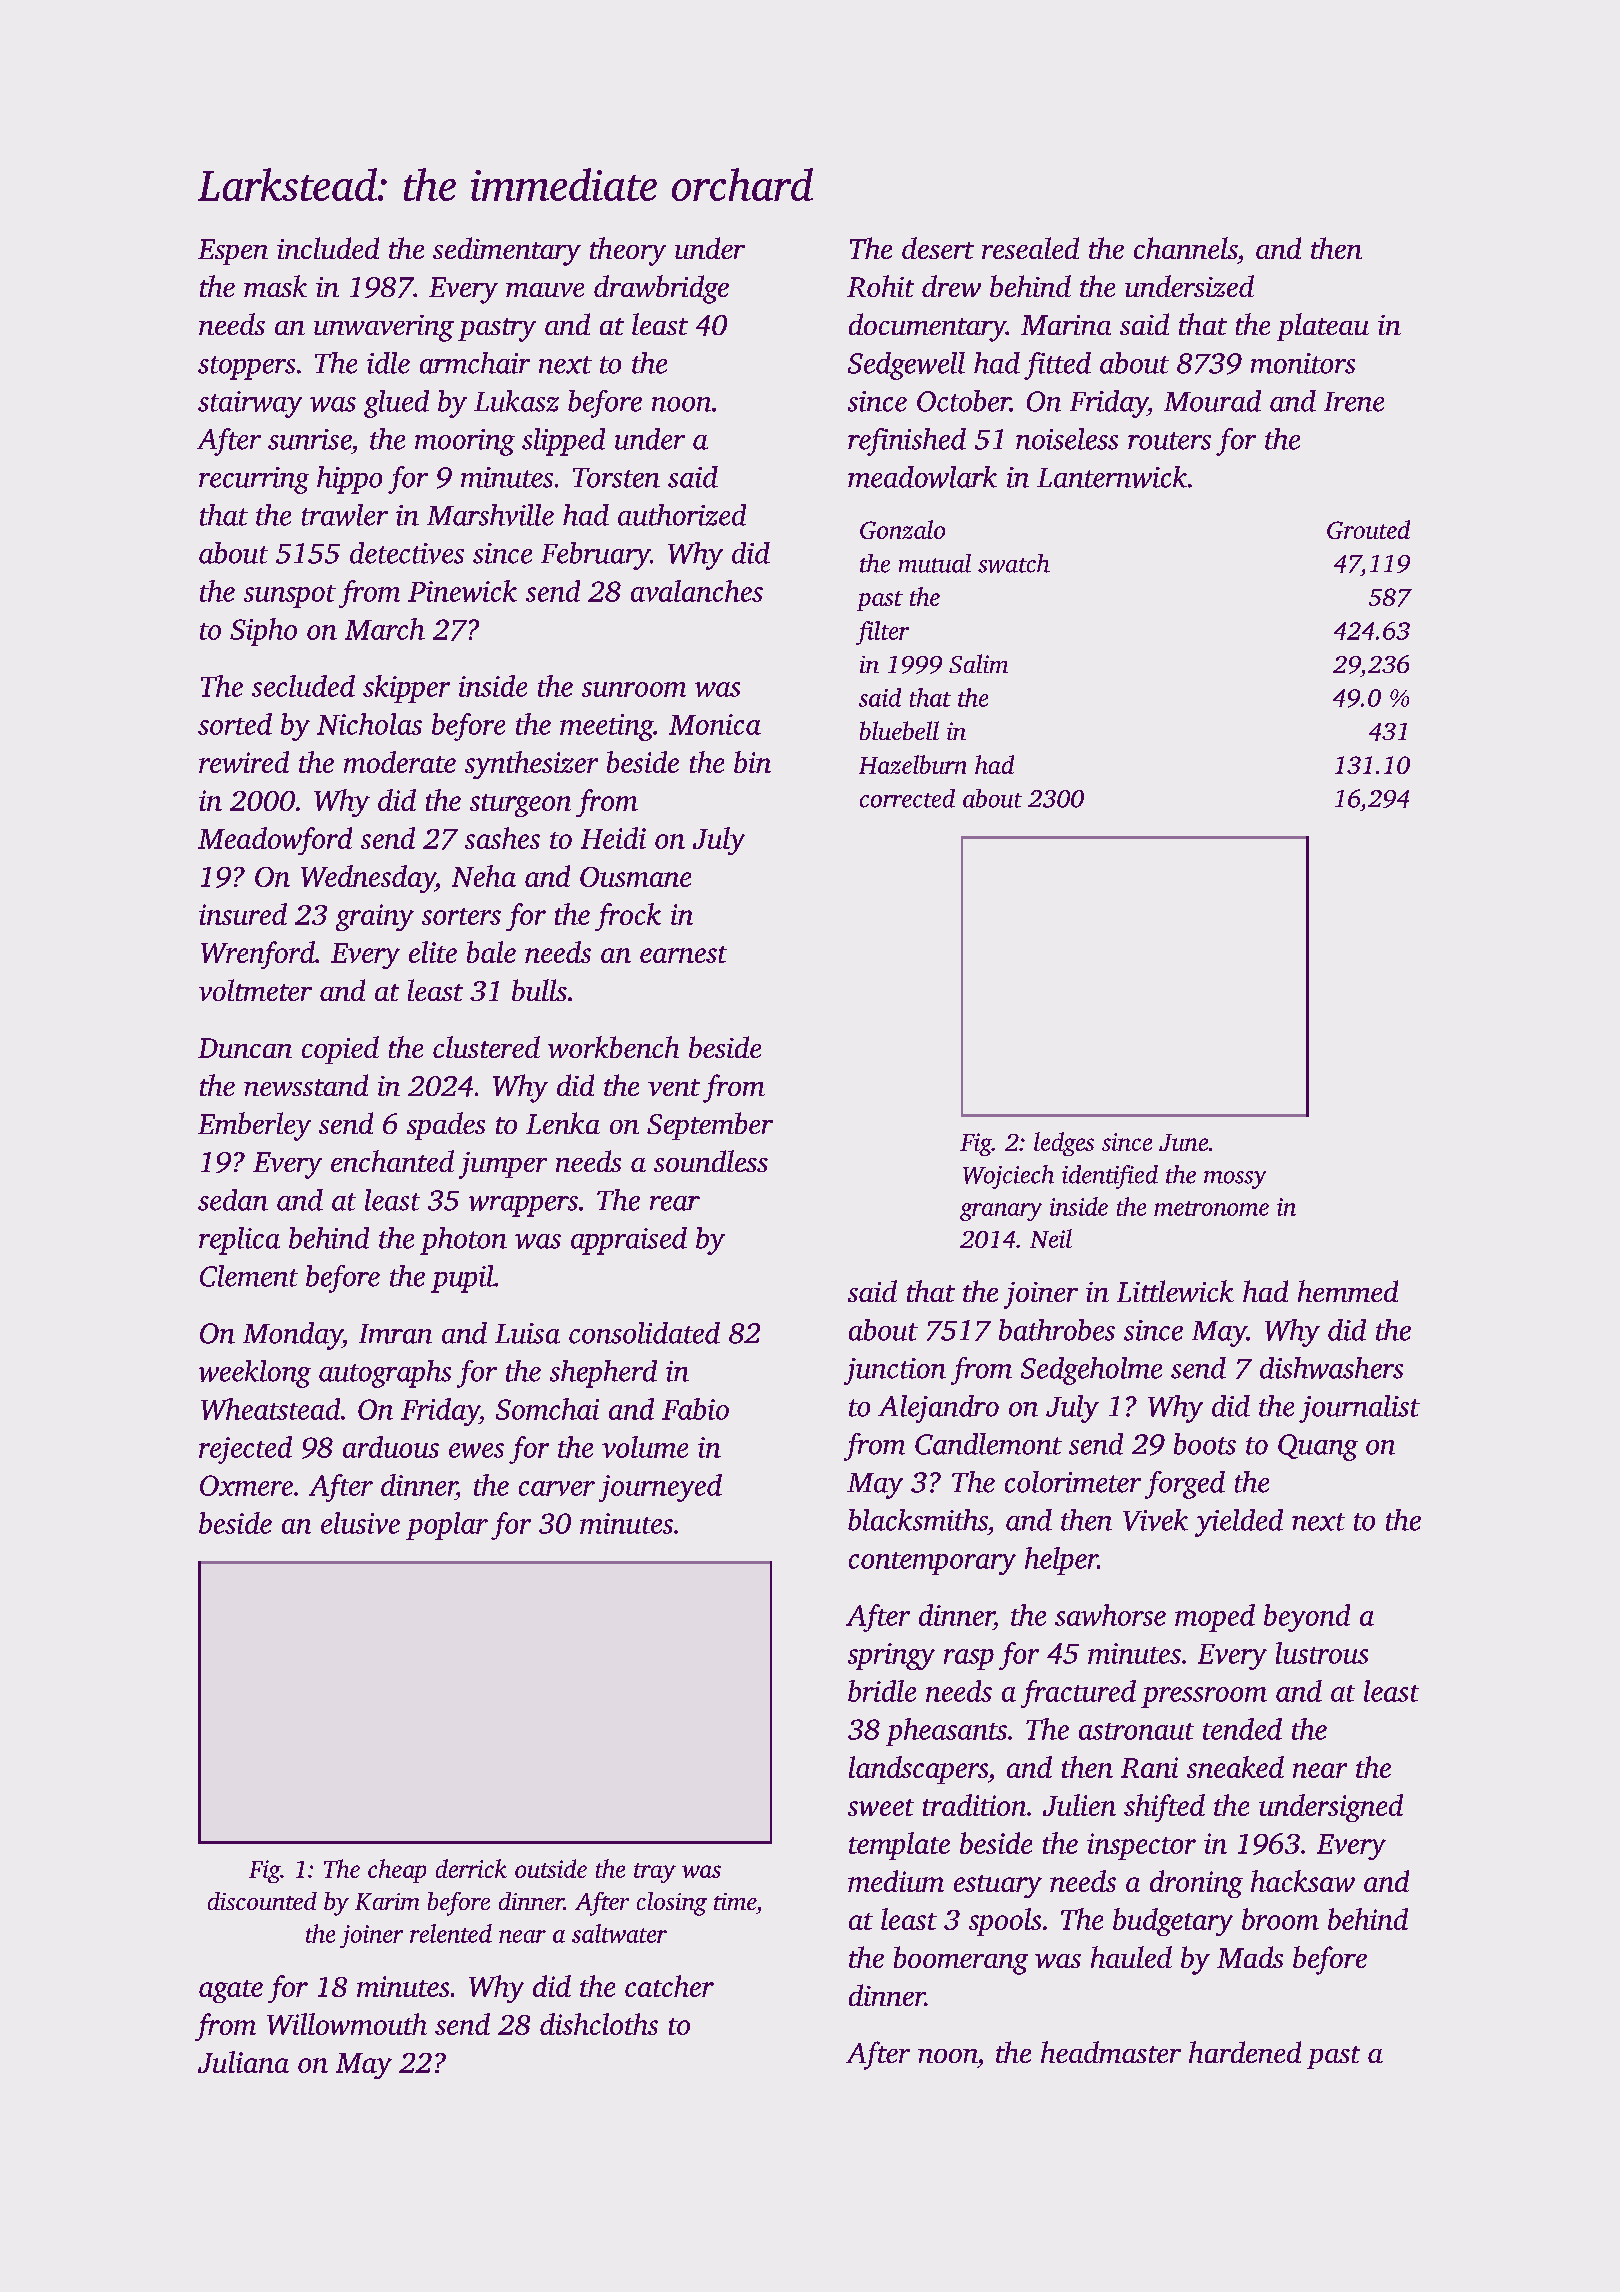 This page has height=2292, width=1620. I want to click on secluded, so click(303, 686).
